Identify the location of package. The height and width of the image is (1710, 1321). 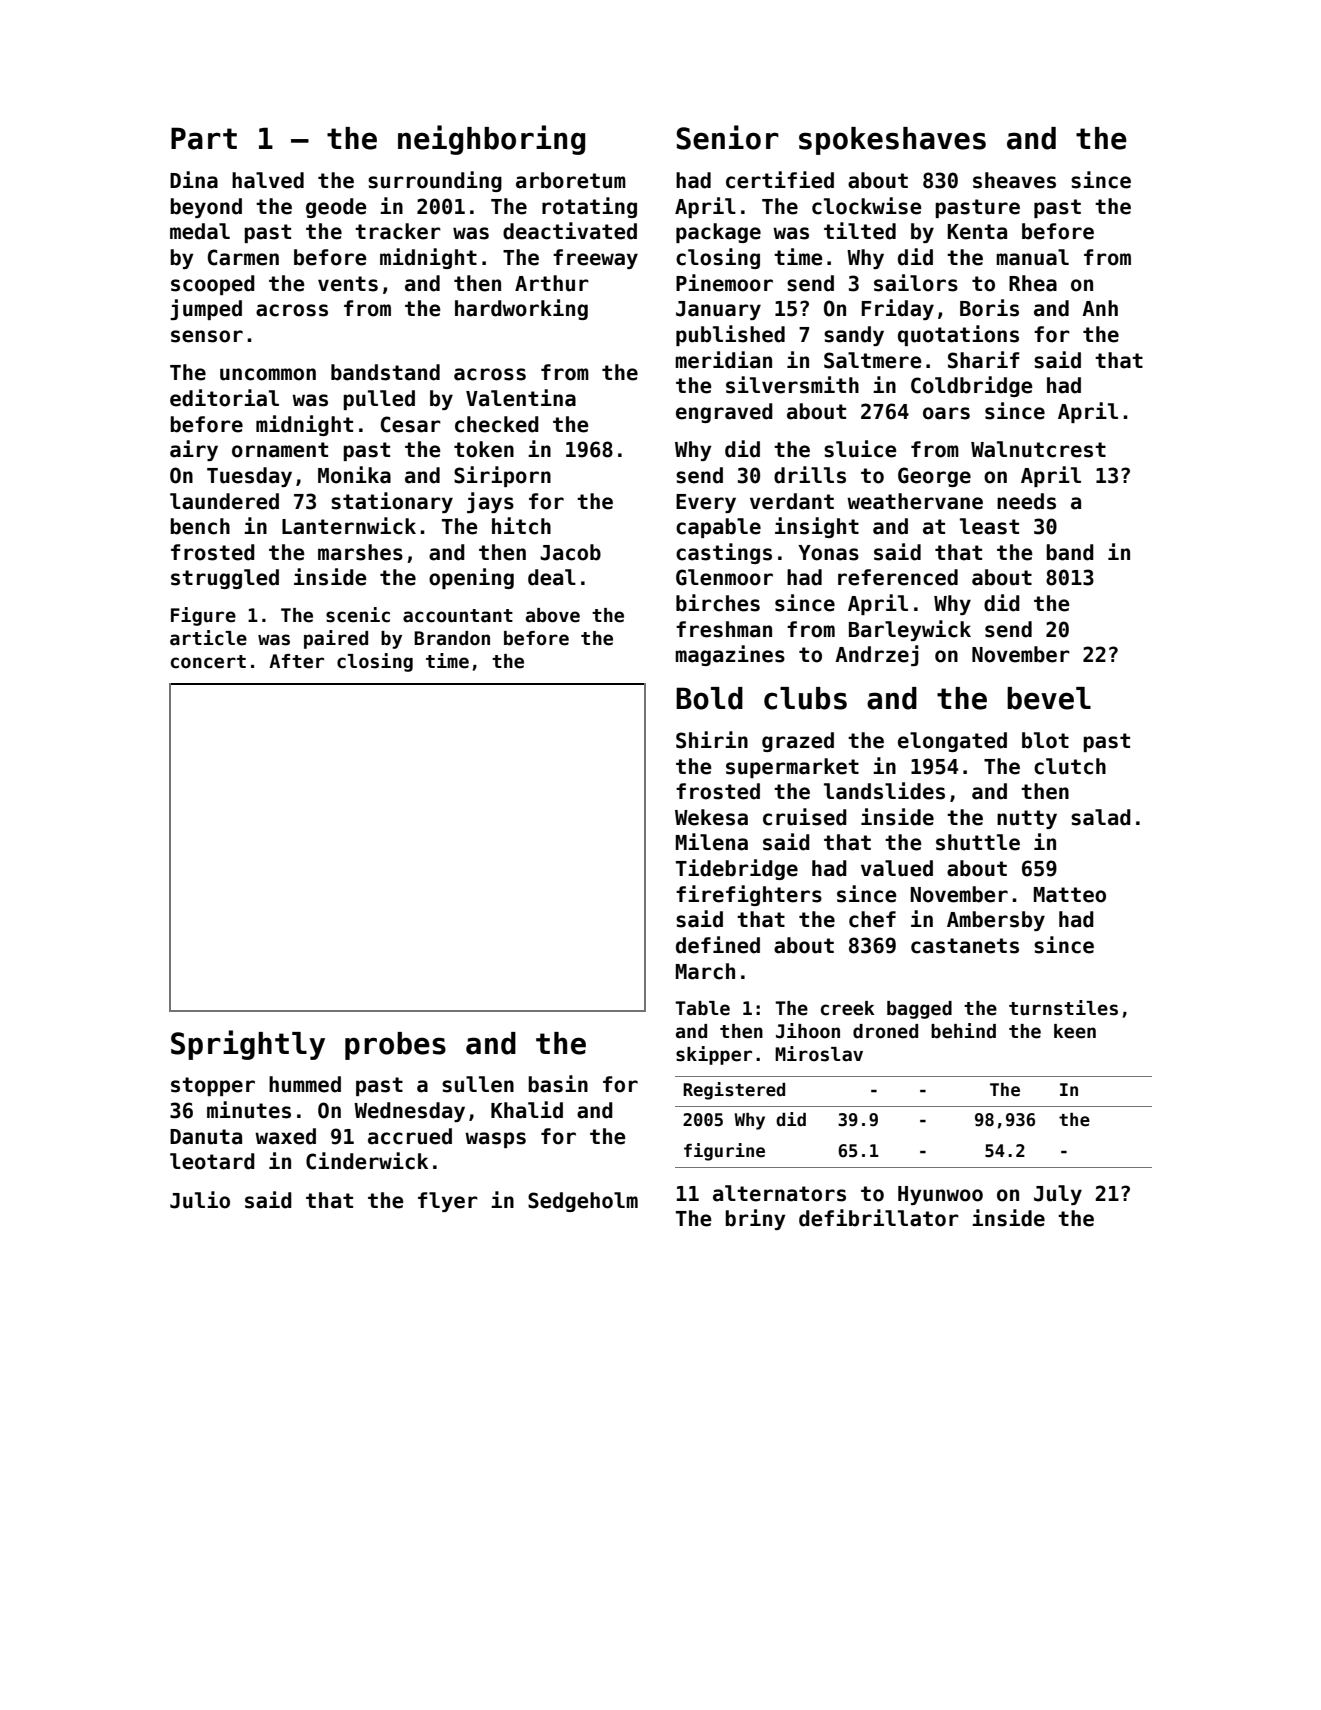
(718, 233).
